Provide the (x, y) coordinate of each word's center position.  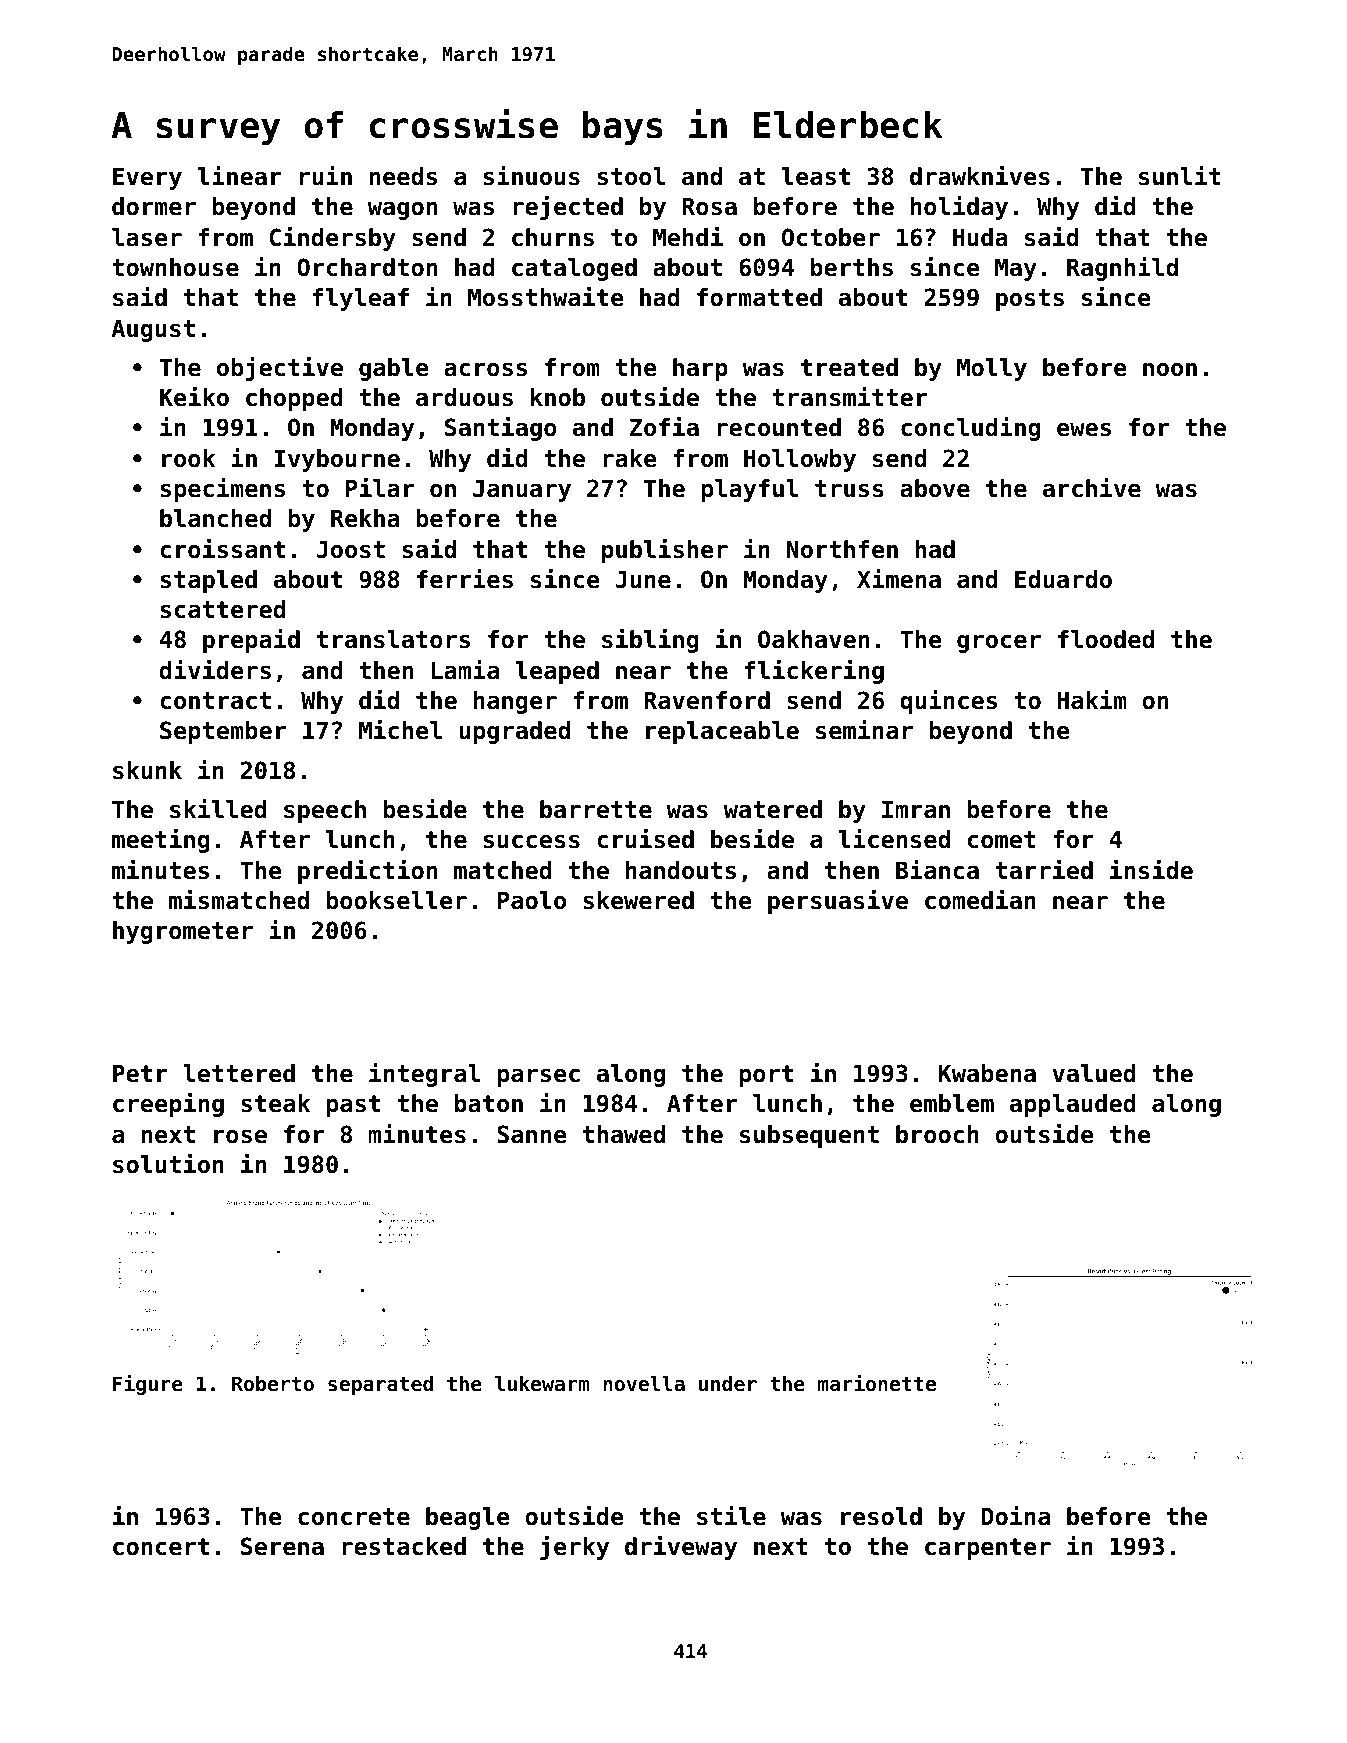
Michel (400, 730)
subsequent (809, 1136)
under (728, 1384)
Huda (980, 237)
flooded (1106, 639)
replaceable (722, 732)
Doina (1016, 1516)
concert (161, 1547)
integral (424, 1075)
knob (558, 397)
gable (394, 369)
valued (1094, 1073)
